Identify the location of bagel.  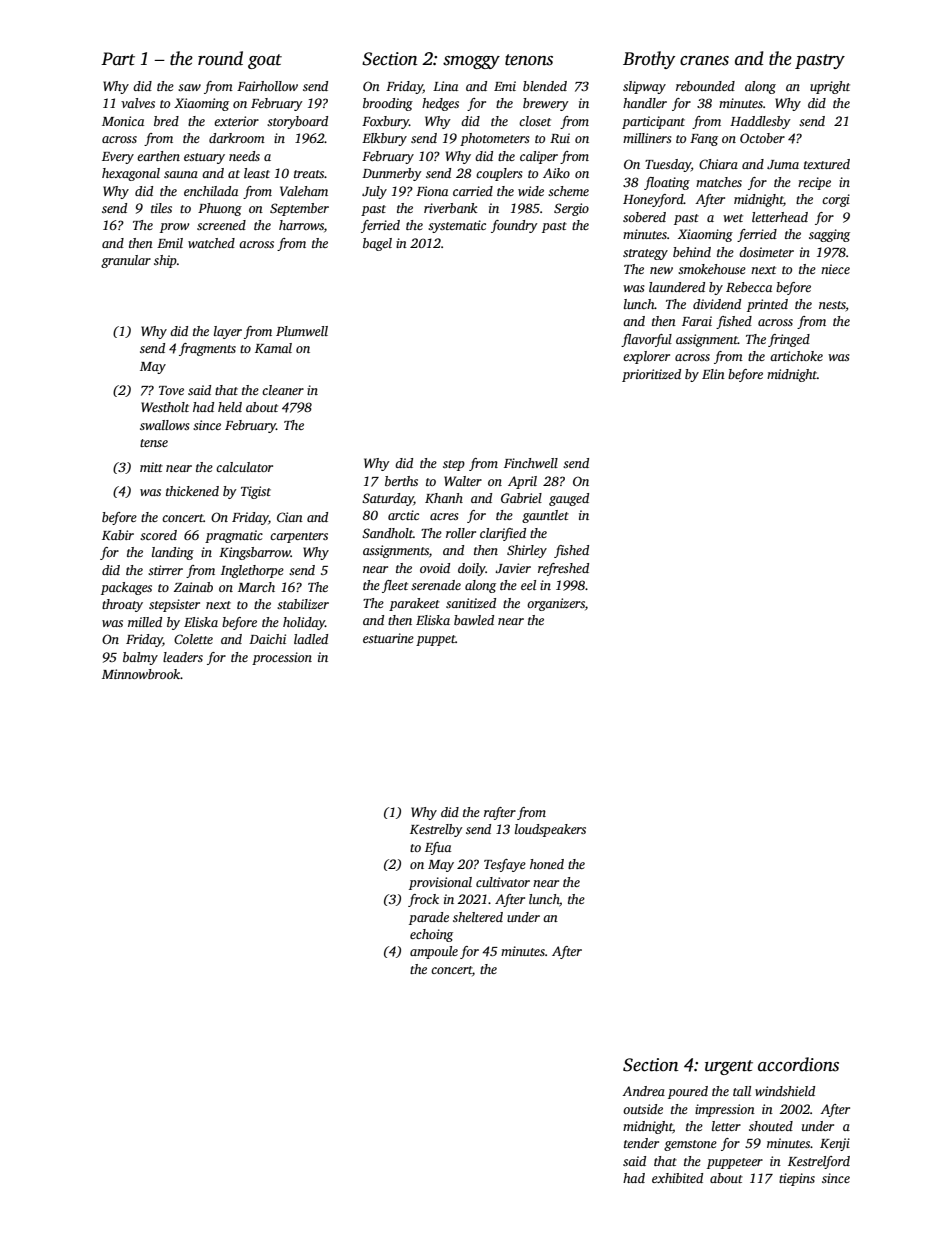
(377, 244).
